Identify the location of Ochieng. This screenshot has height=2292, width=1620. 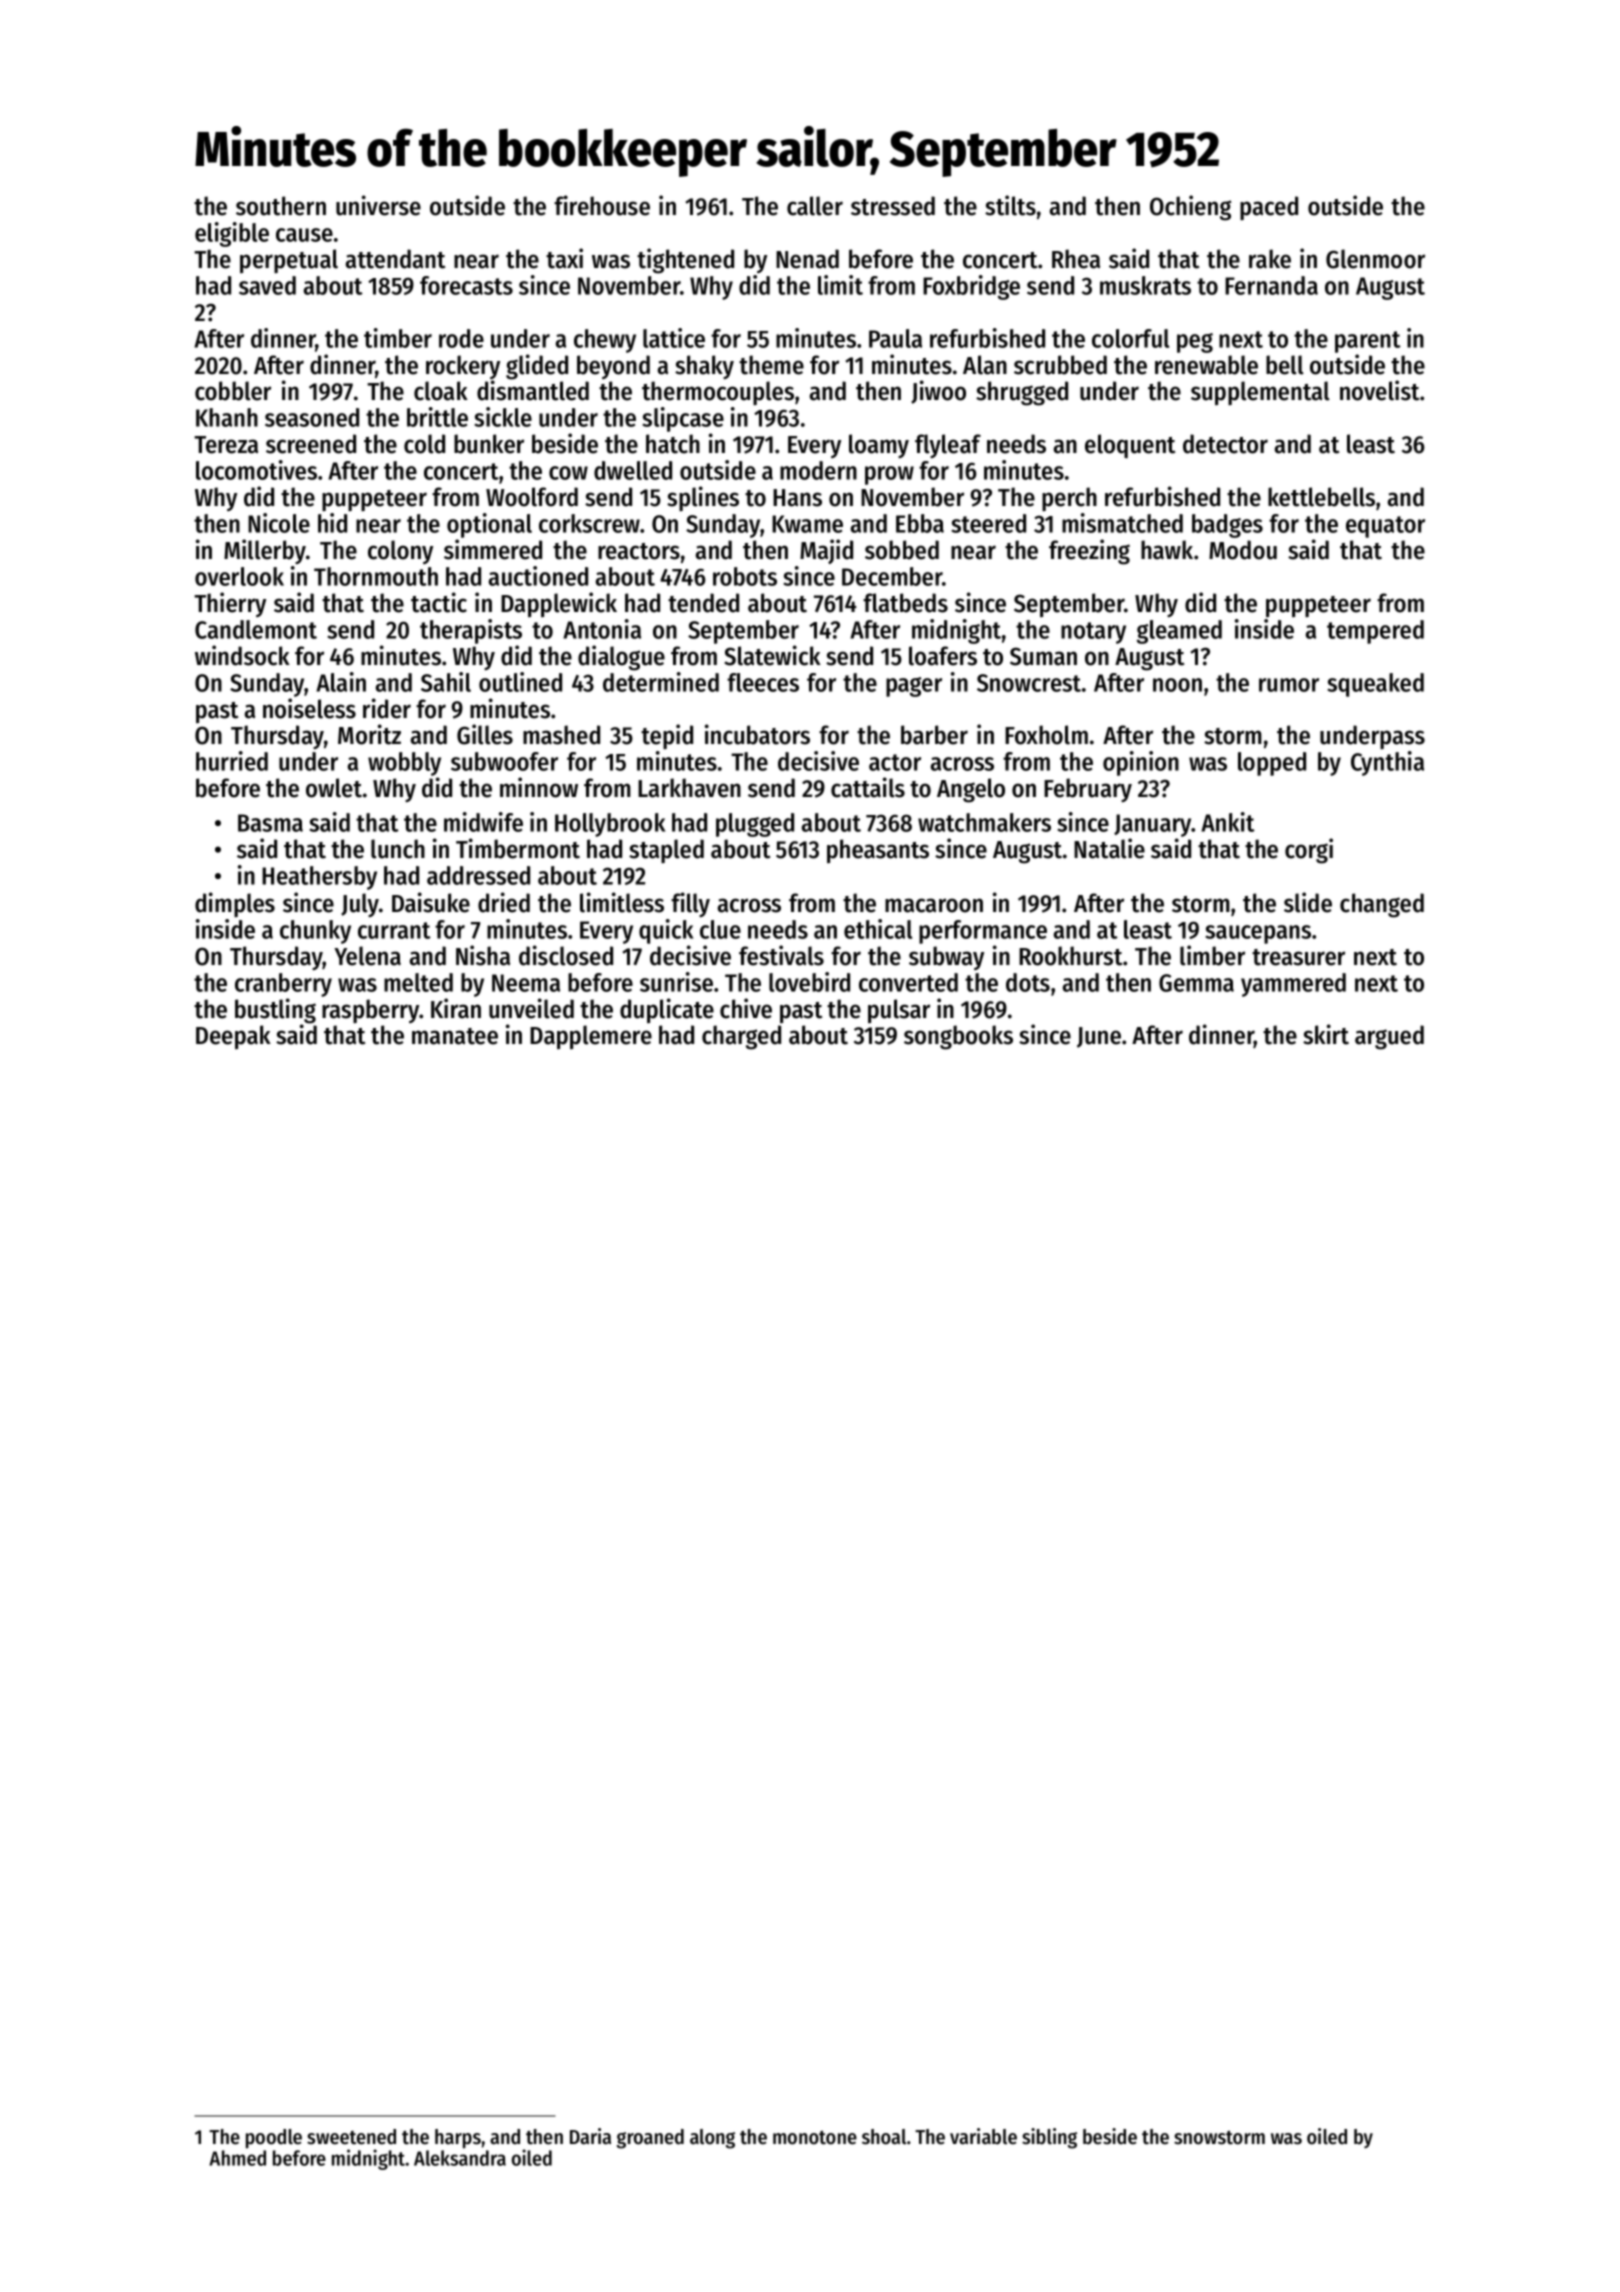
(1191, 208).
